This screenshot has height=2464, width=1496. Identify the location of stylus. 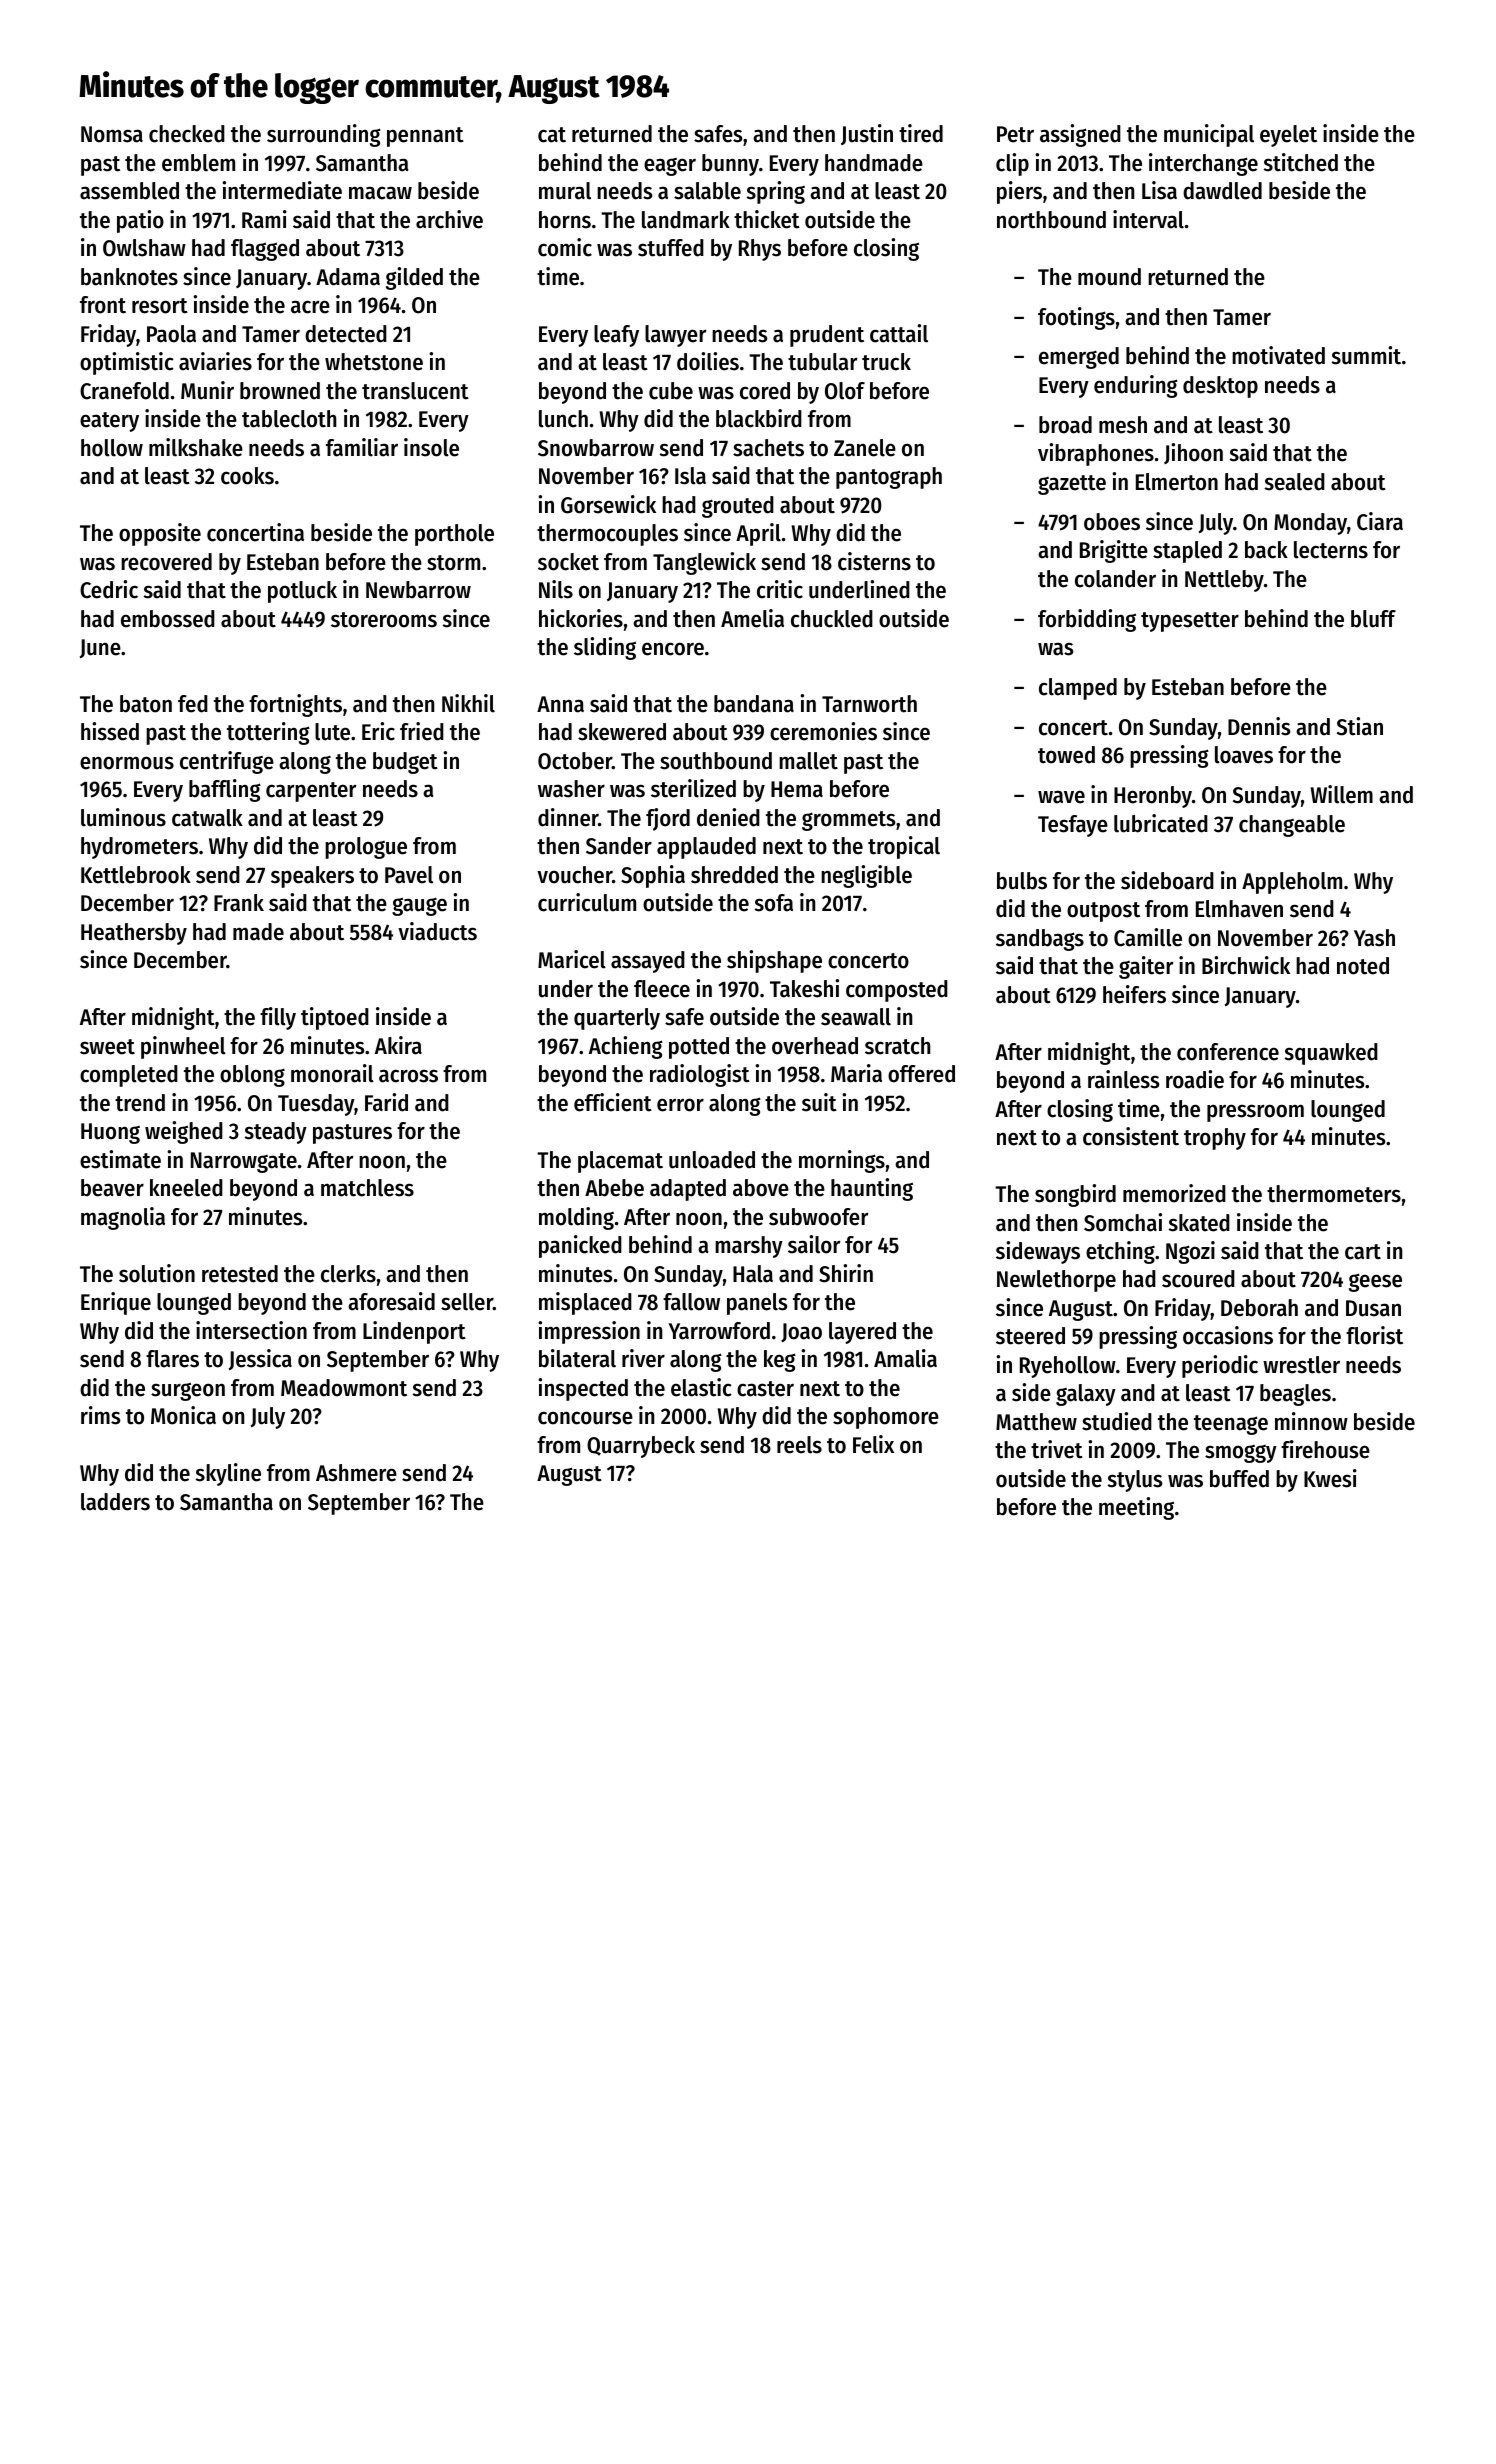
(1135, 1481).
